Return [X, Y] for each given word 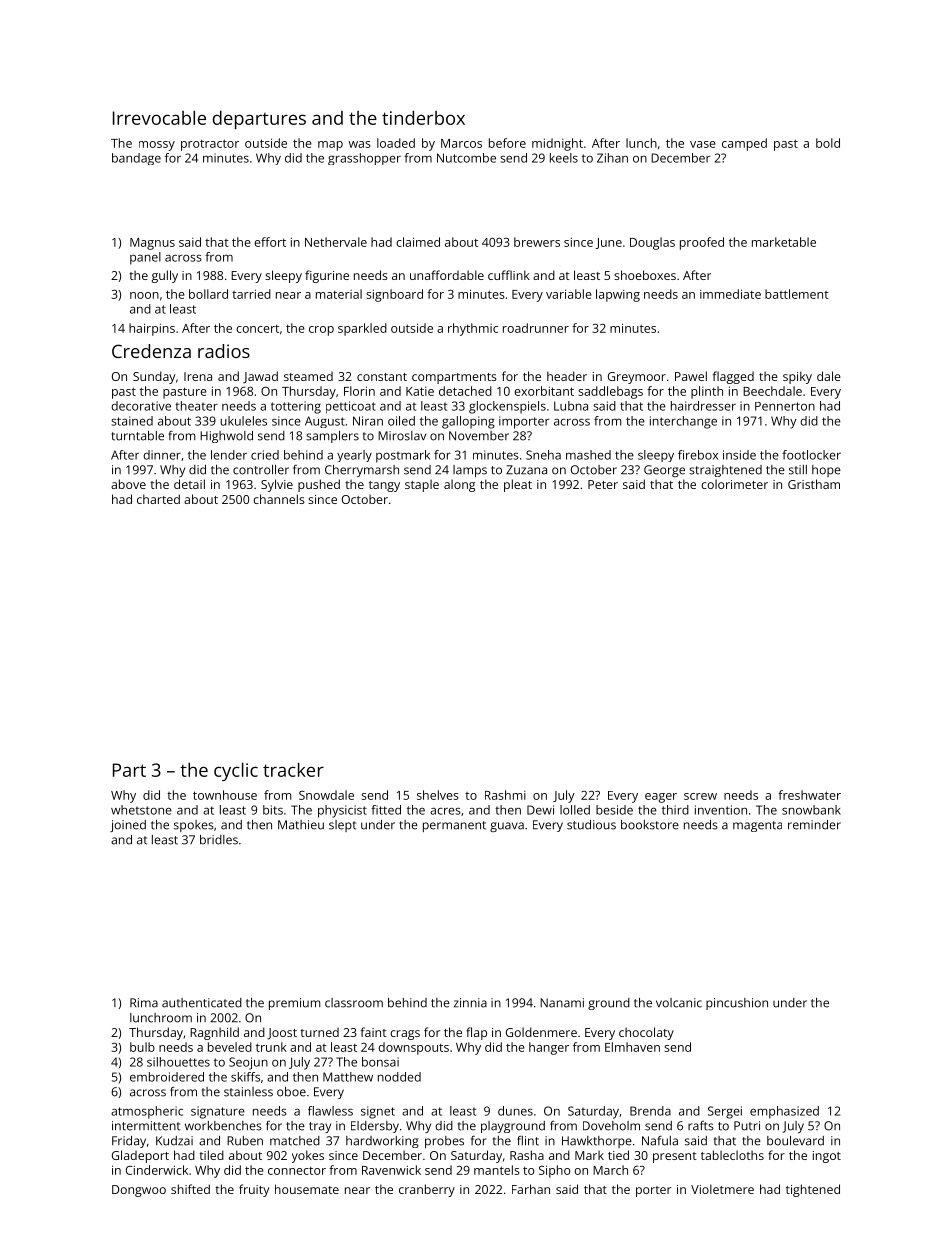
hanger [549, 1048]
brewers [537, 242]
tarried [251, 294]
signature [218, 1112]
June [609, 243]
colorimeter [734, 484]
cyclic [236, 771]
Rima [144, 1003]
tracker [293, 769]
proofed [702, 243]
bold [828, 143]
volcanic [679, 1003]
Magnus [152, 244]
